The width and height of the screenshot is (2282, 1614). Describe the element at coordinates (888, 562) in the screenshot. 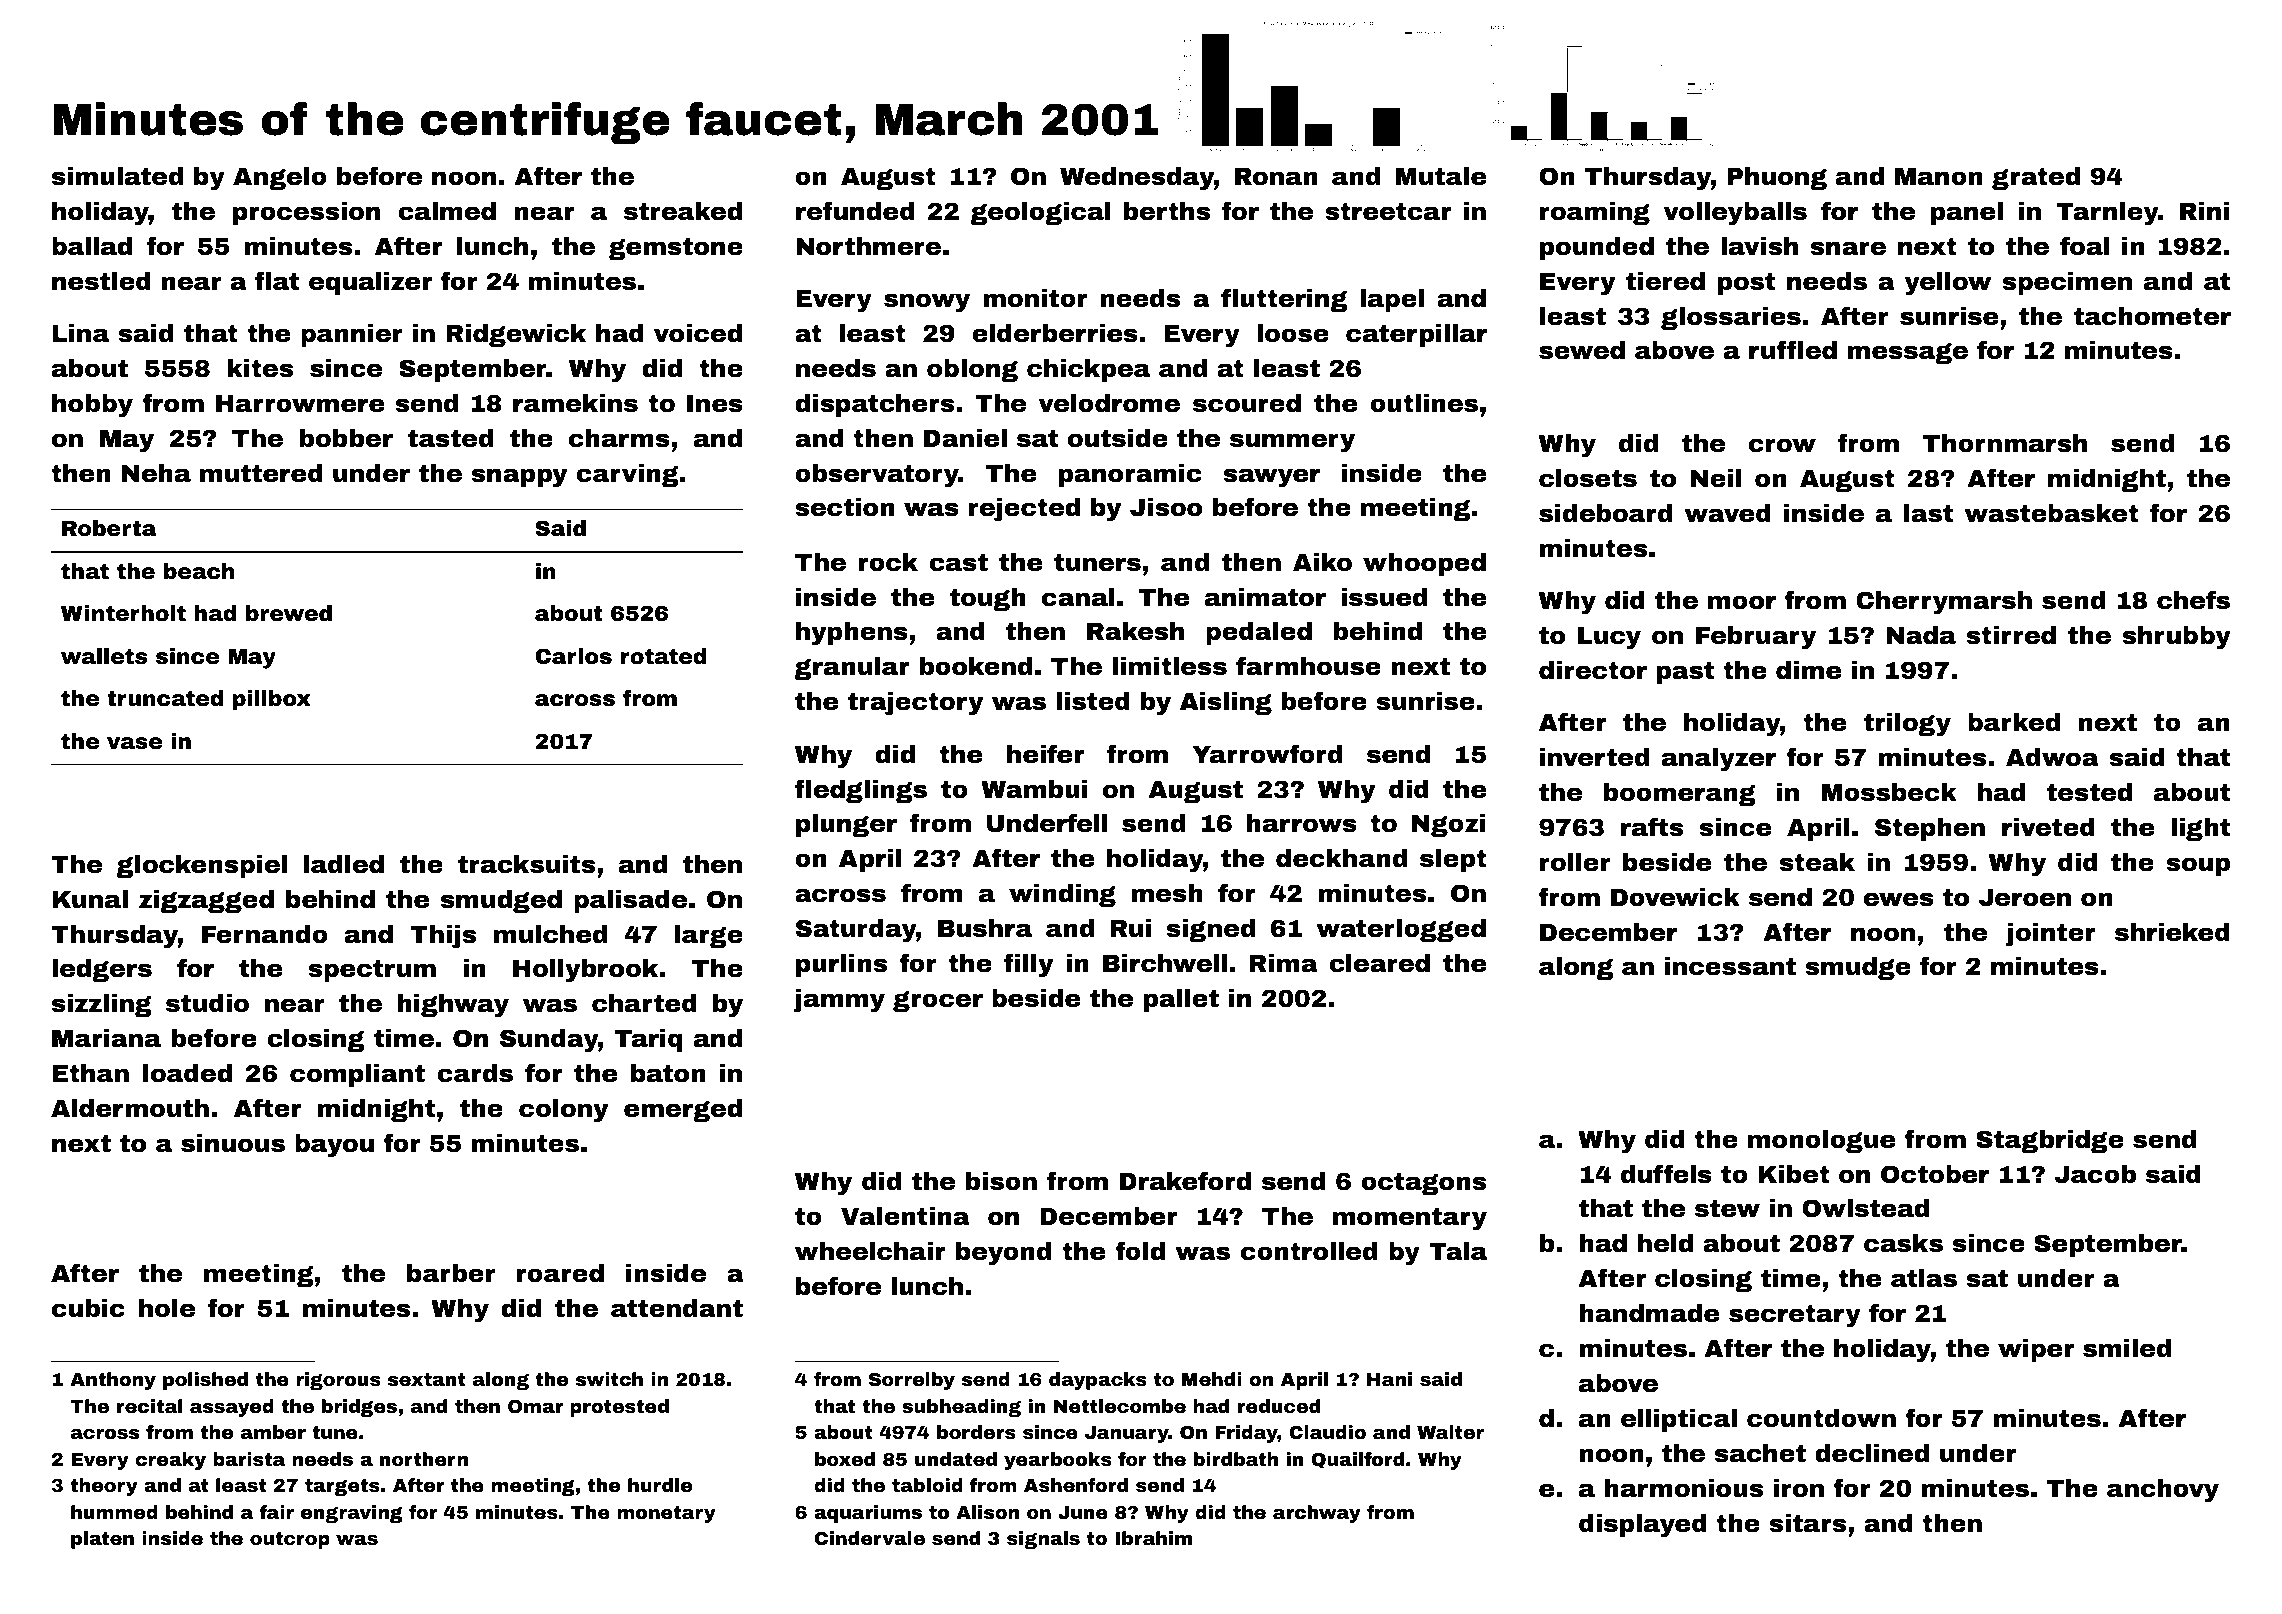

I see `rock` at that location.
